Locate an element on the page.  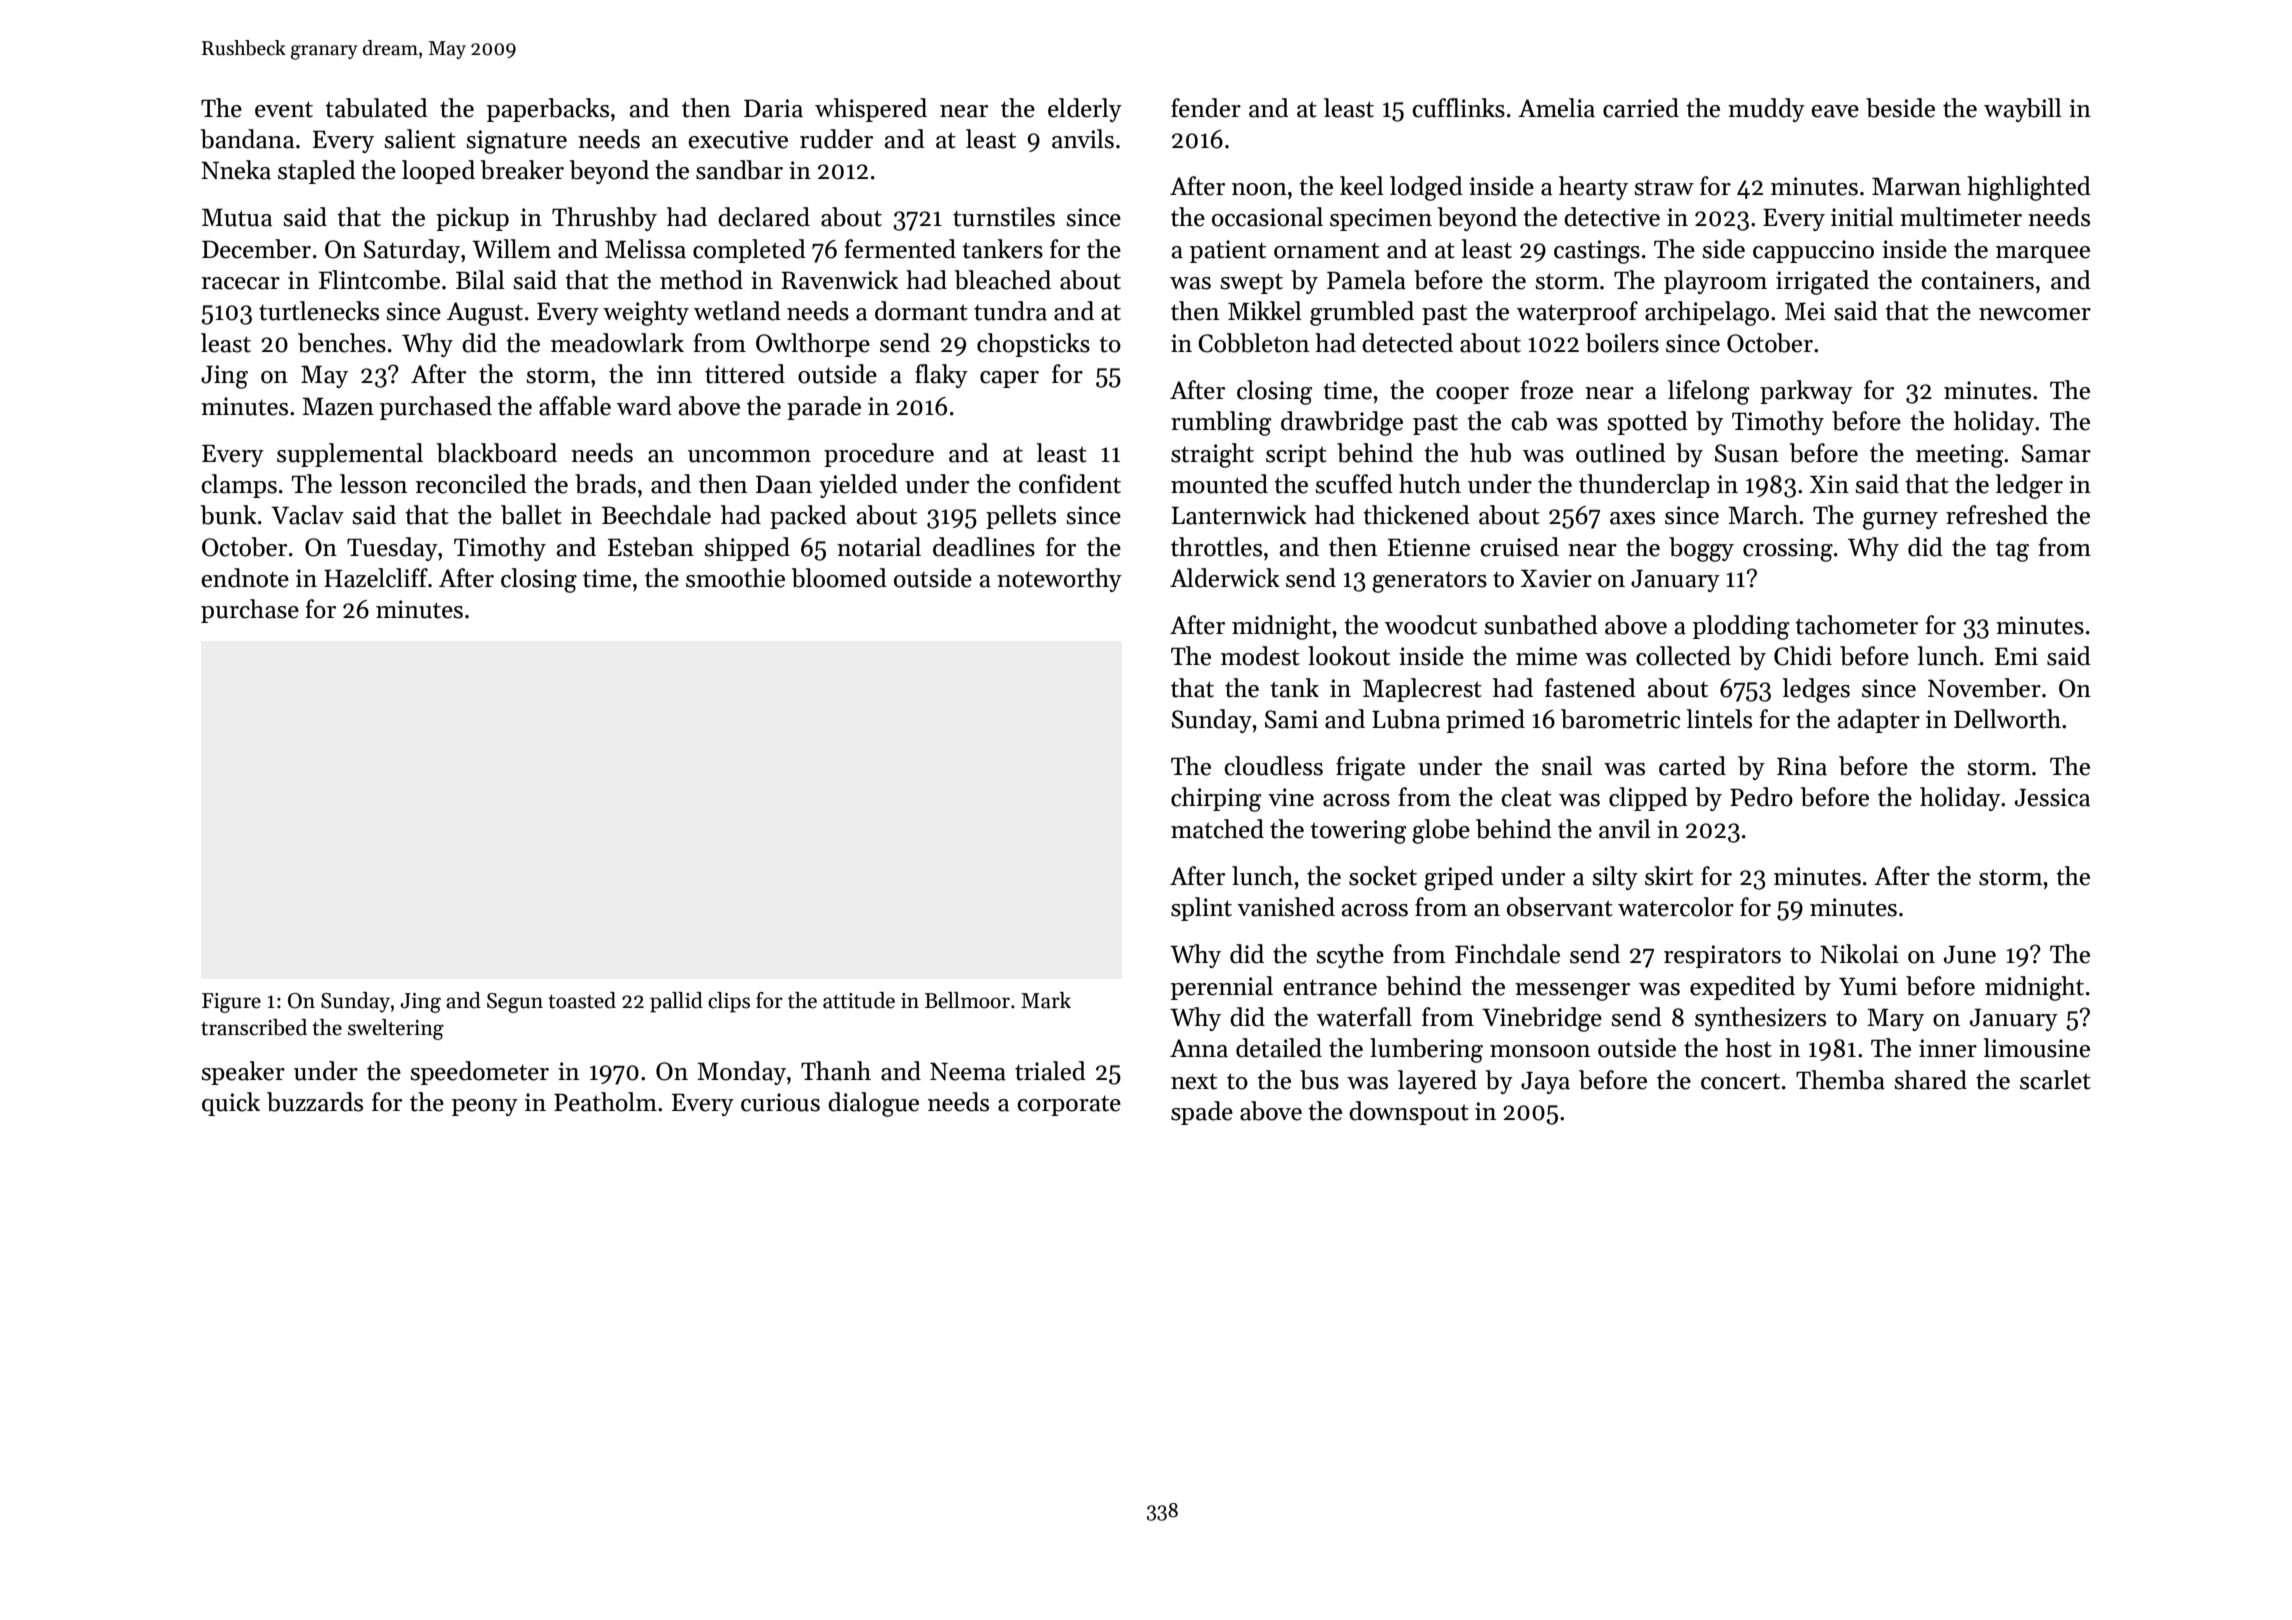
ward is located at coordinates (644, 406).
